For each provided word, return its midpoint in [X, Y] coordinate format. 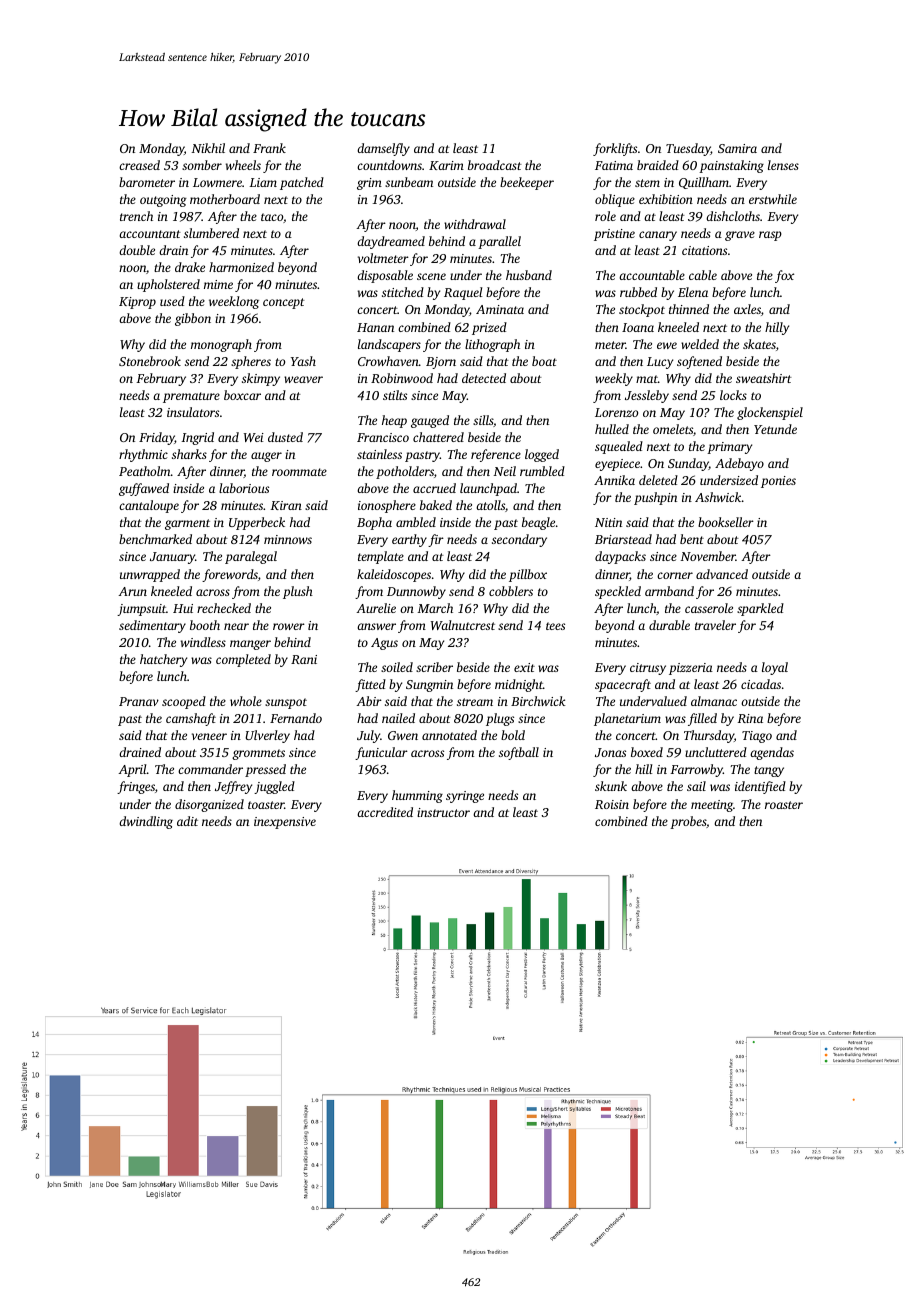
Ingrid [197, 438]
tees [555, 626]
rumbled [542, 471]
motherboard [225, 199]
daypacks [620, 557]
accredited [385, 812]
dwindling [146, 822]
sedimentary [152, 626]
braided [658, 165]
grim [369, 184]
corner [675, 575]
